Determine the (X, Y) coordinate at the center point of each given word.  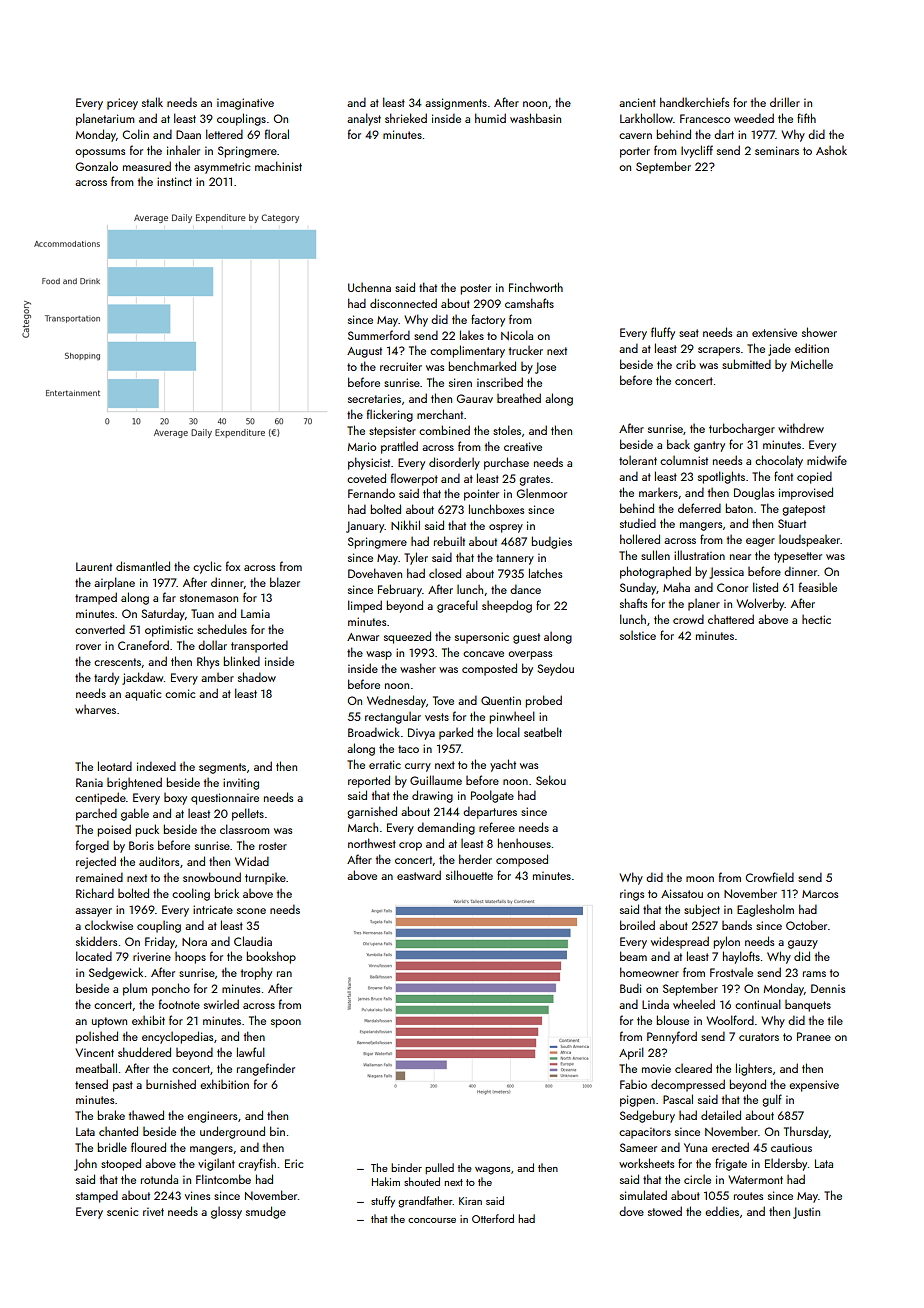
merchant (440, 414)
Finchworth (536, 287)
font (783, 476)
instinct (174, 181)
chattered (731, 619)
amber (217, 677)
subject (702, 910)
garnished (372, 812)
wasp (379, 655)
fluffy (663, 333)
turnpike (265, 879)
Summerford (379, 335)
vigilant (216, 1165)
